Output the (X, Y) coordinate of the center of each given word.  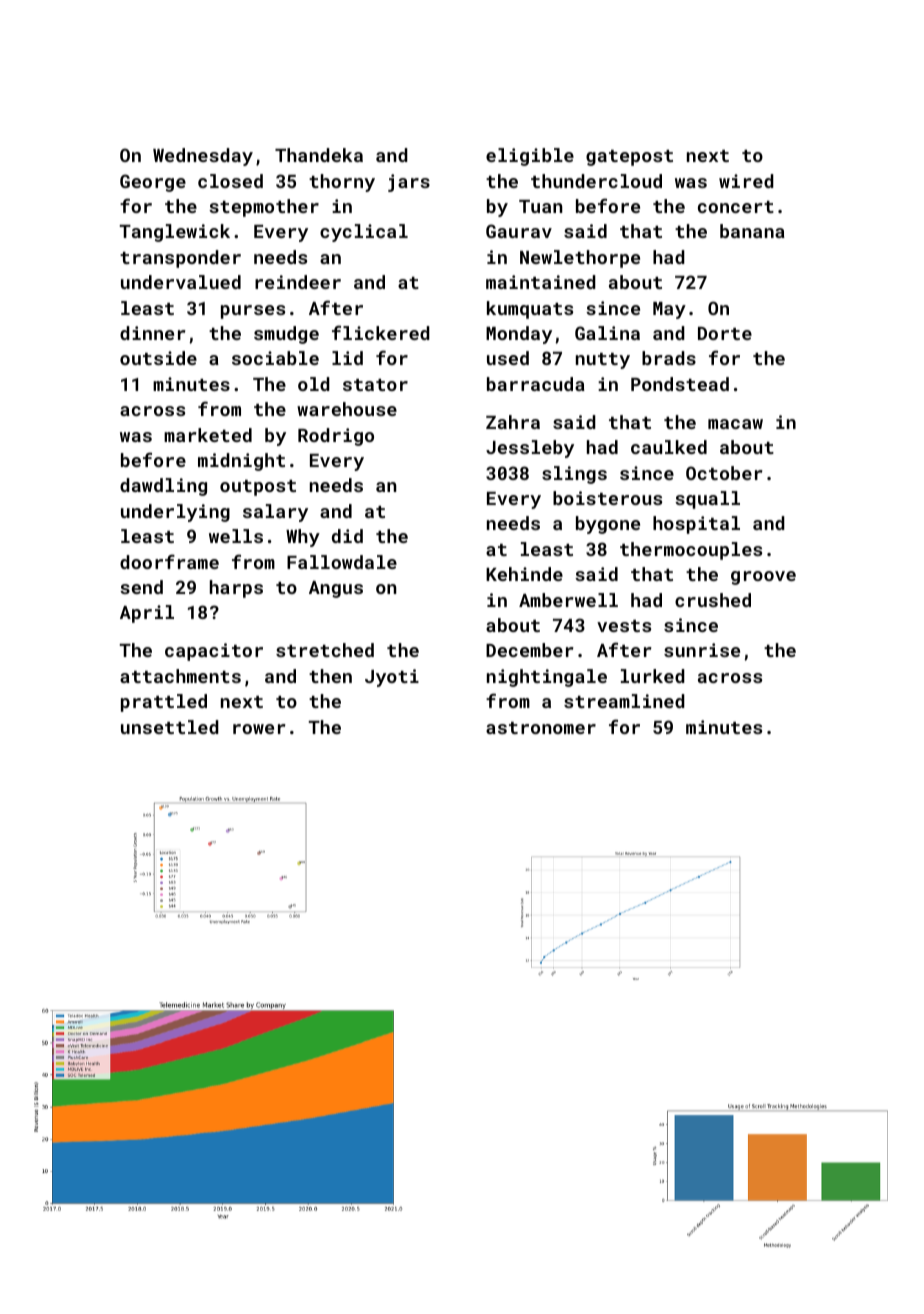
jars (409, 183)
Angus (336, 589)
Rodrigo (336, 437)
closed (230, 181)
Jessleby (530, 449)
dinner (153, 333)
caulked (669, 447)
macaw (735, 424)
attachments (180, 676)
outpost (258, 488)
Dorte (725, 333)
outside (158, 358)
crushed (713, 600)
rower (259, 729)
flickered (381, 332)
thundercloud (596, 181)
